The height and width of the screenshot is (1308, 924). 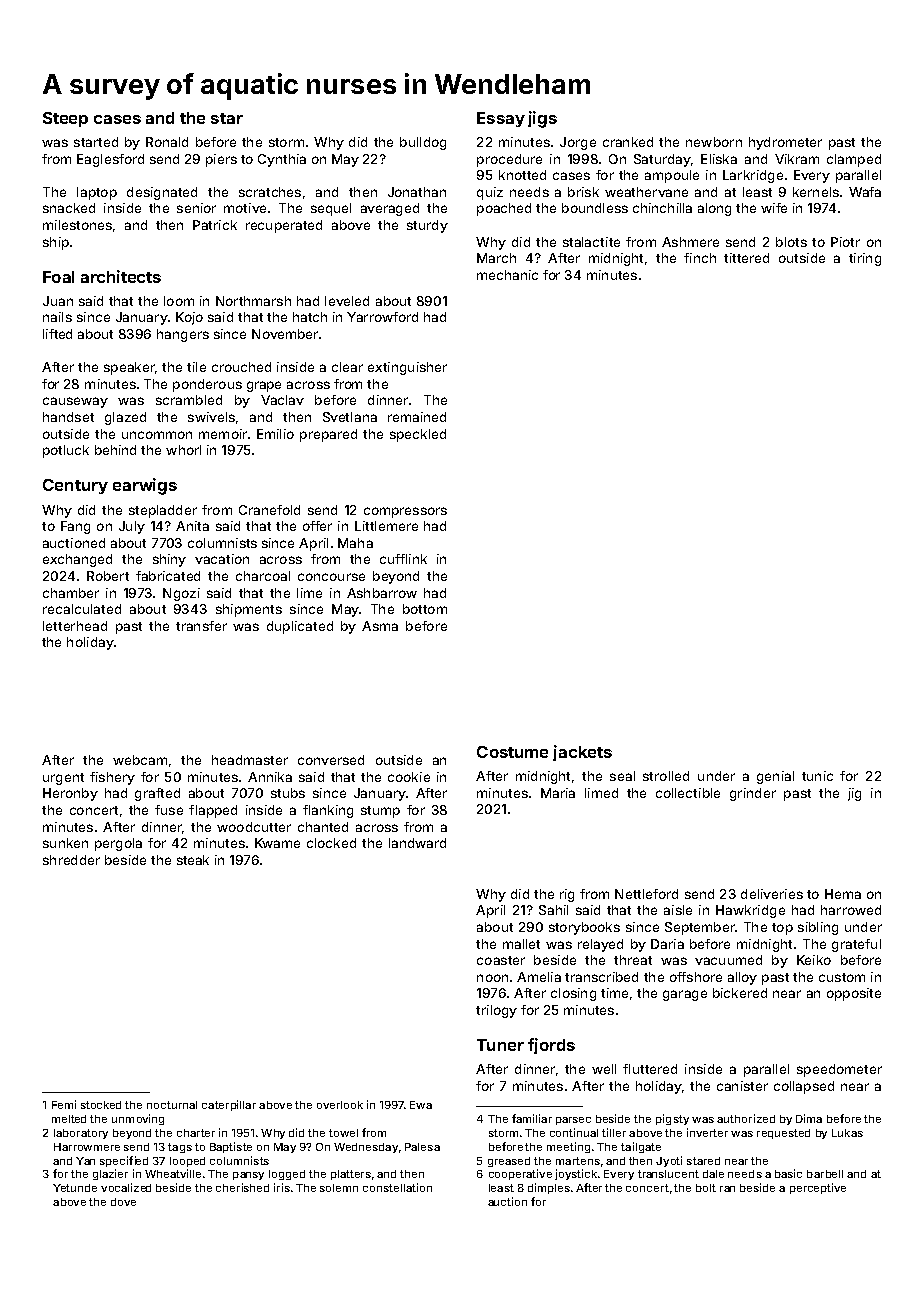 I want to click on caterpillar, so click(x=229, y=1105).
